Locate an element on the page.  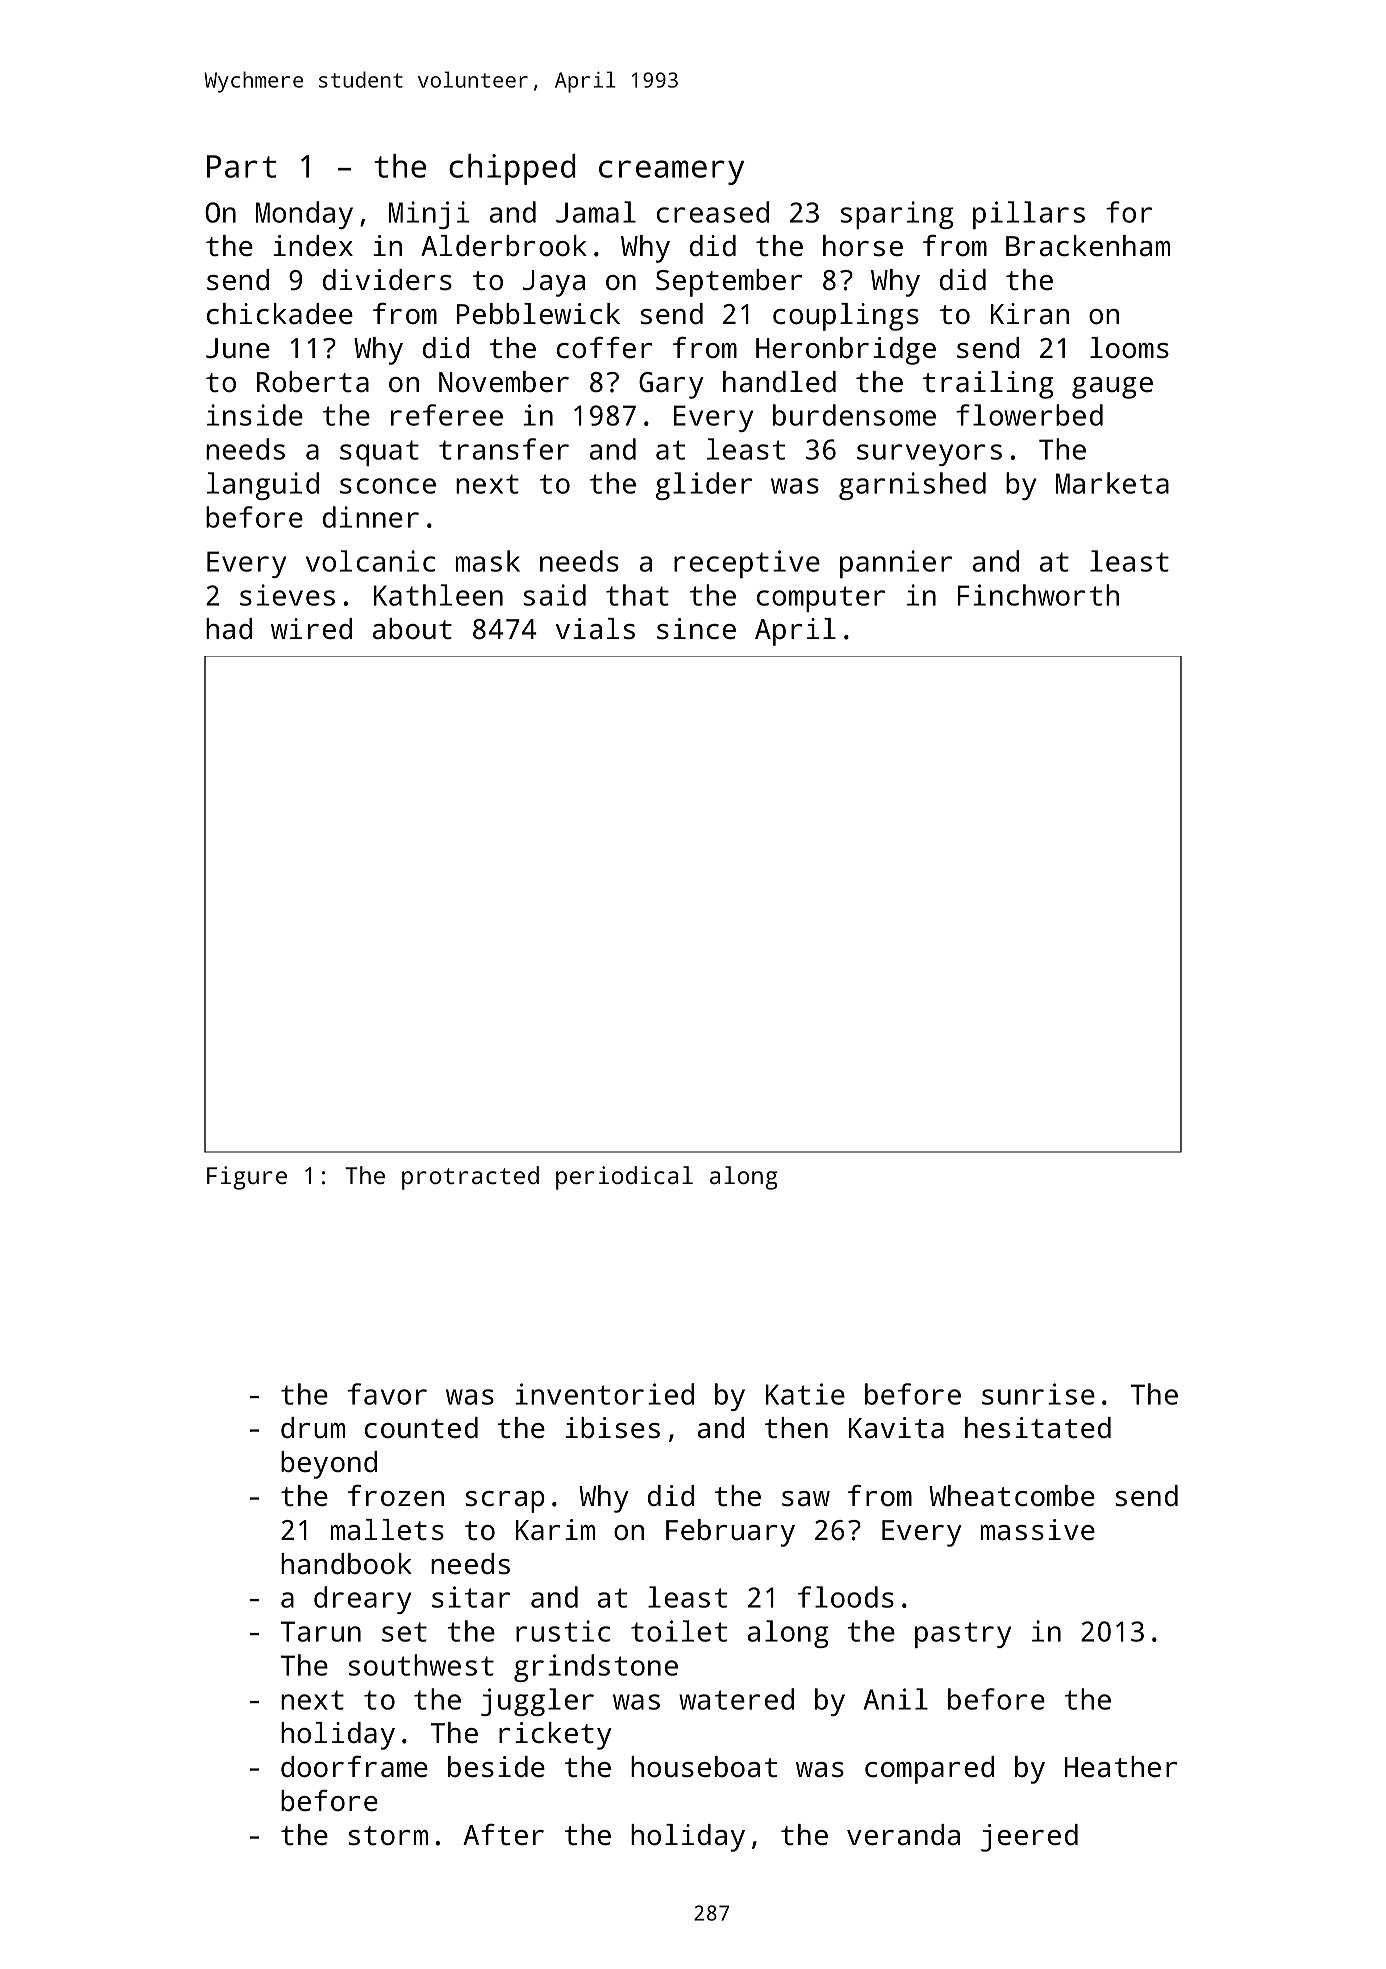
sunrise is located at coordinates (1038, 1394).
